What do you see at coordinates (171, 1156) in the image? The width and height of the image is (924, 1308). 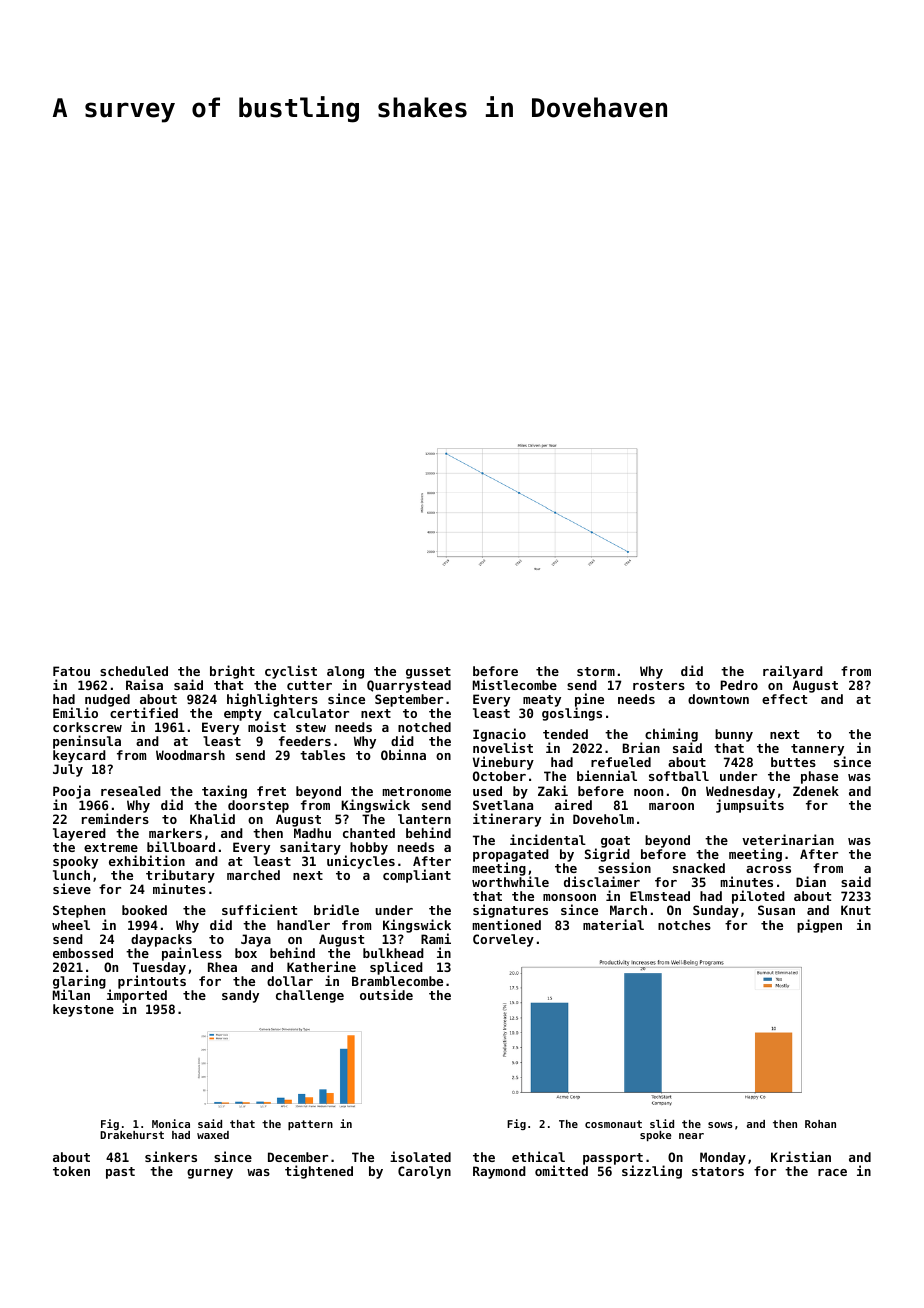 I see `sinkers` at bounding box center [171, 1156].
